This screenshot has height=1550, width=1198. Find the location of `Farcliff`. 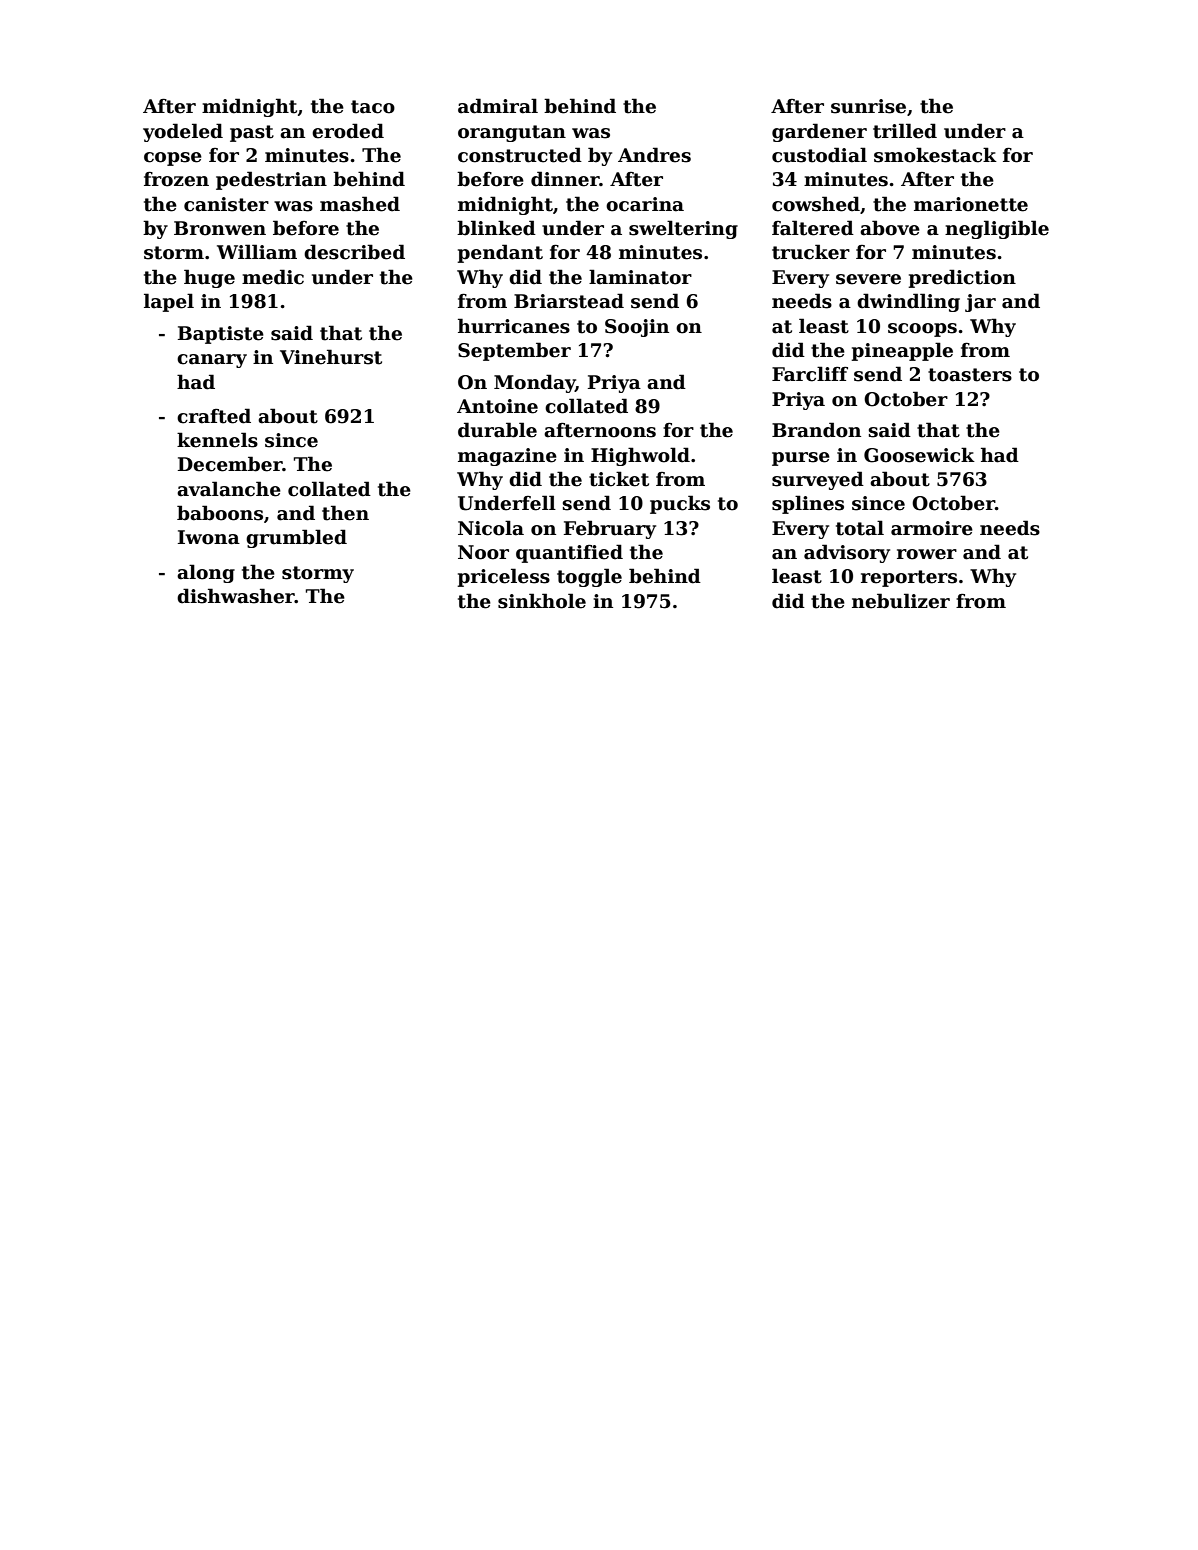

Farcliff is located at coordinates (810, 374).
